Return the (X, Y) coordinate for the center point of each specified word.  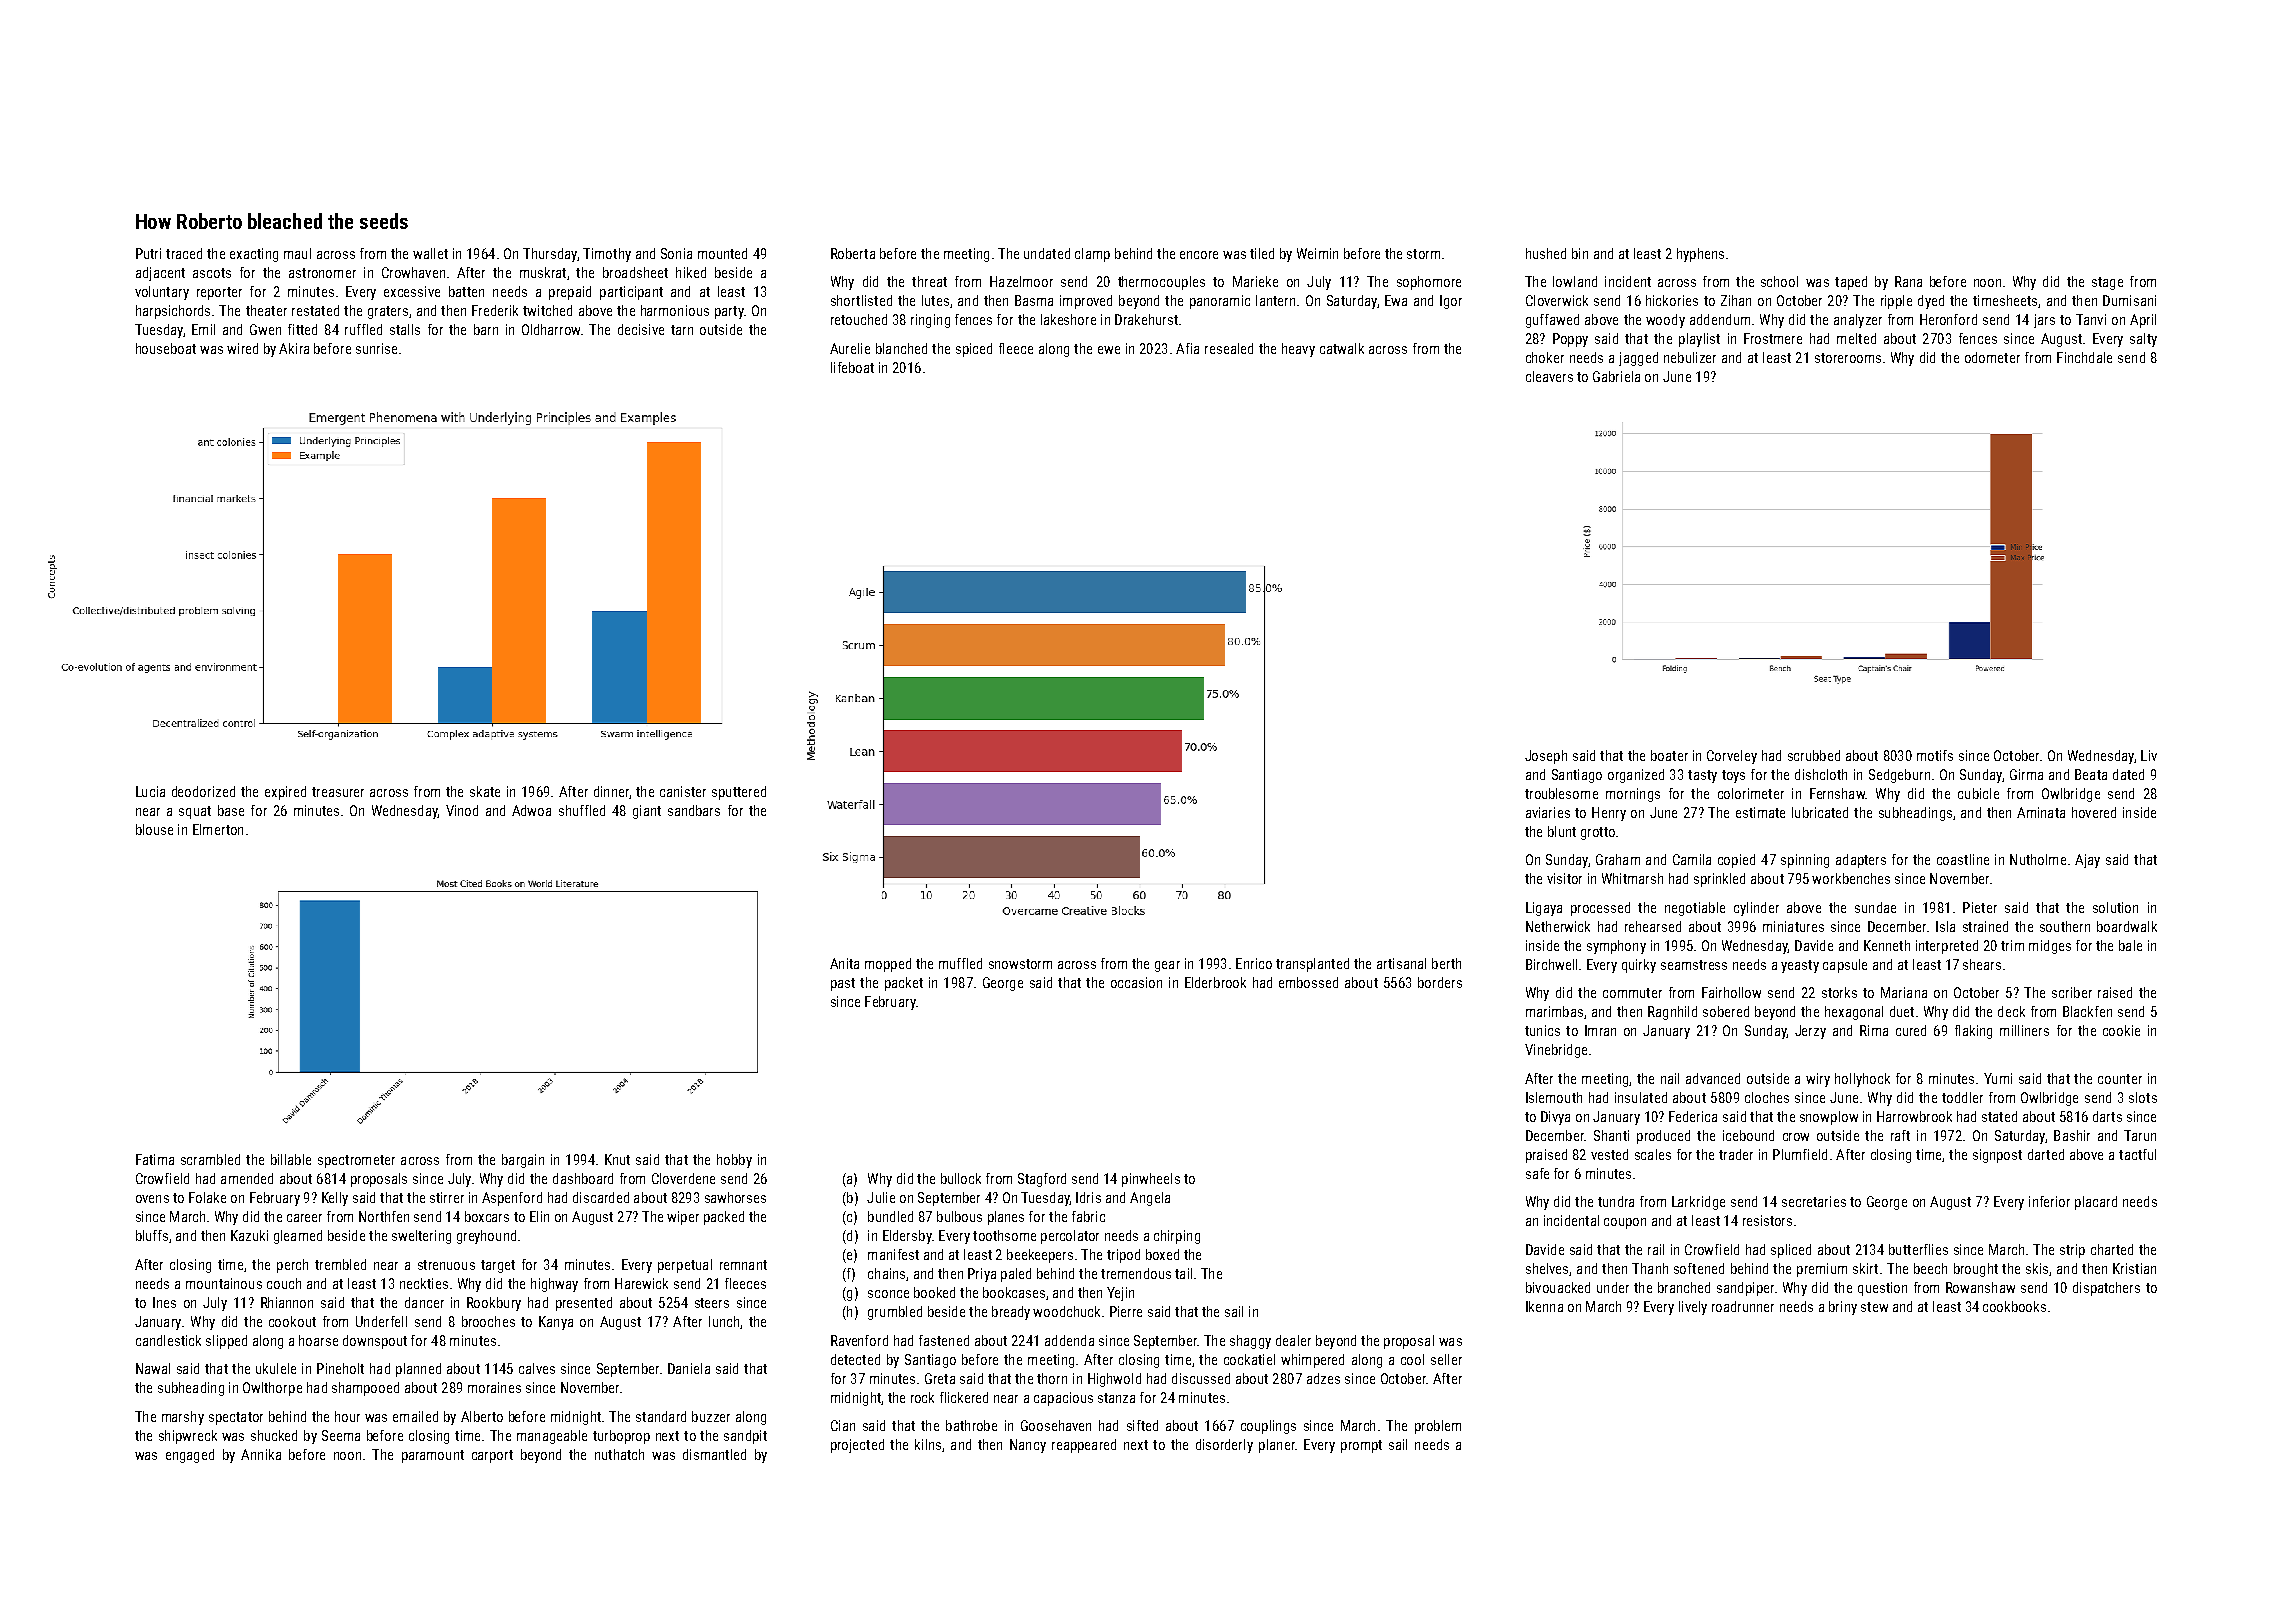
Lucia (150, 791)
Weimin (1317, 253)
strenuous (446, 1265)
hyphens (1700, 255)
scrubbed (1814, 755)
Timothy (607, 255)
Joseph (1546, 757)
